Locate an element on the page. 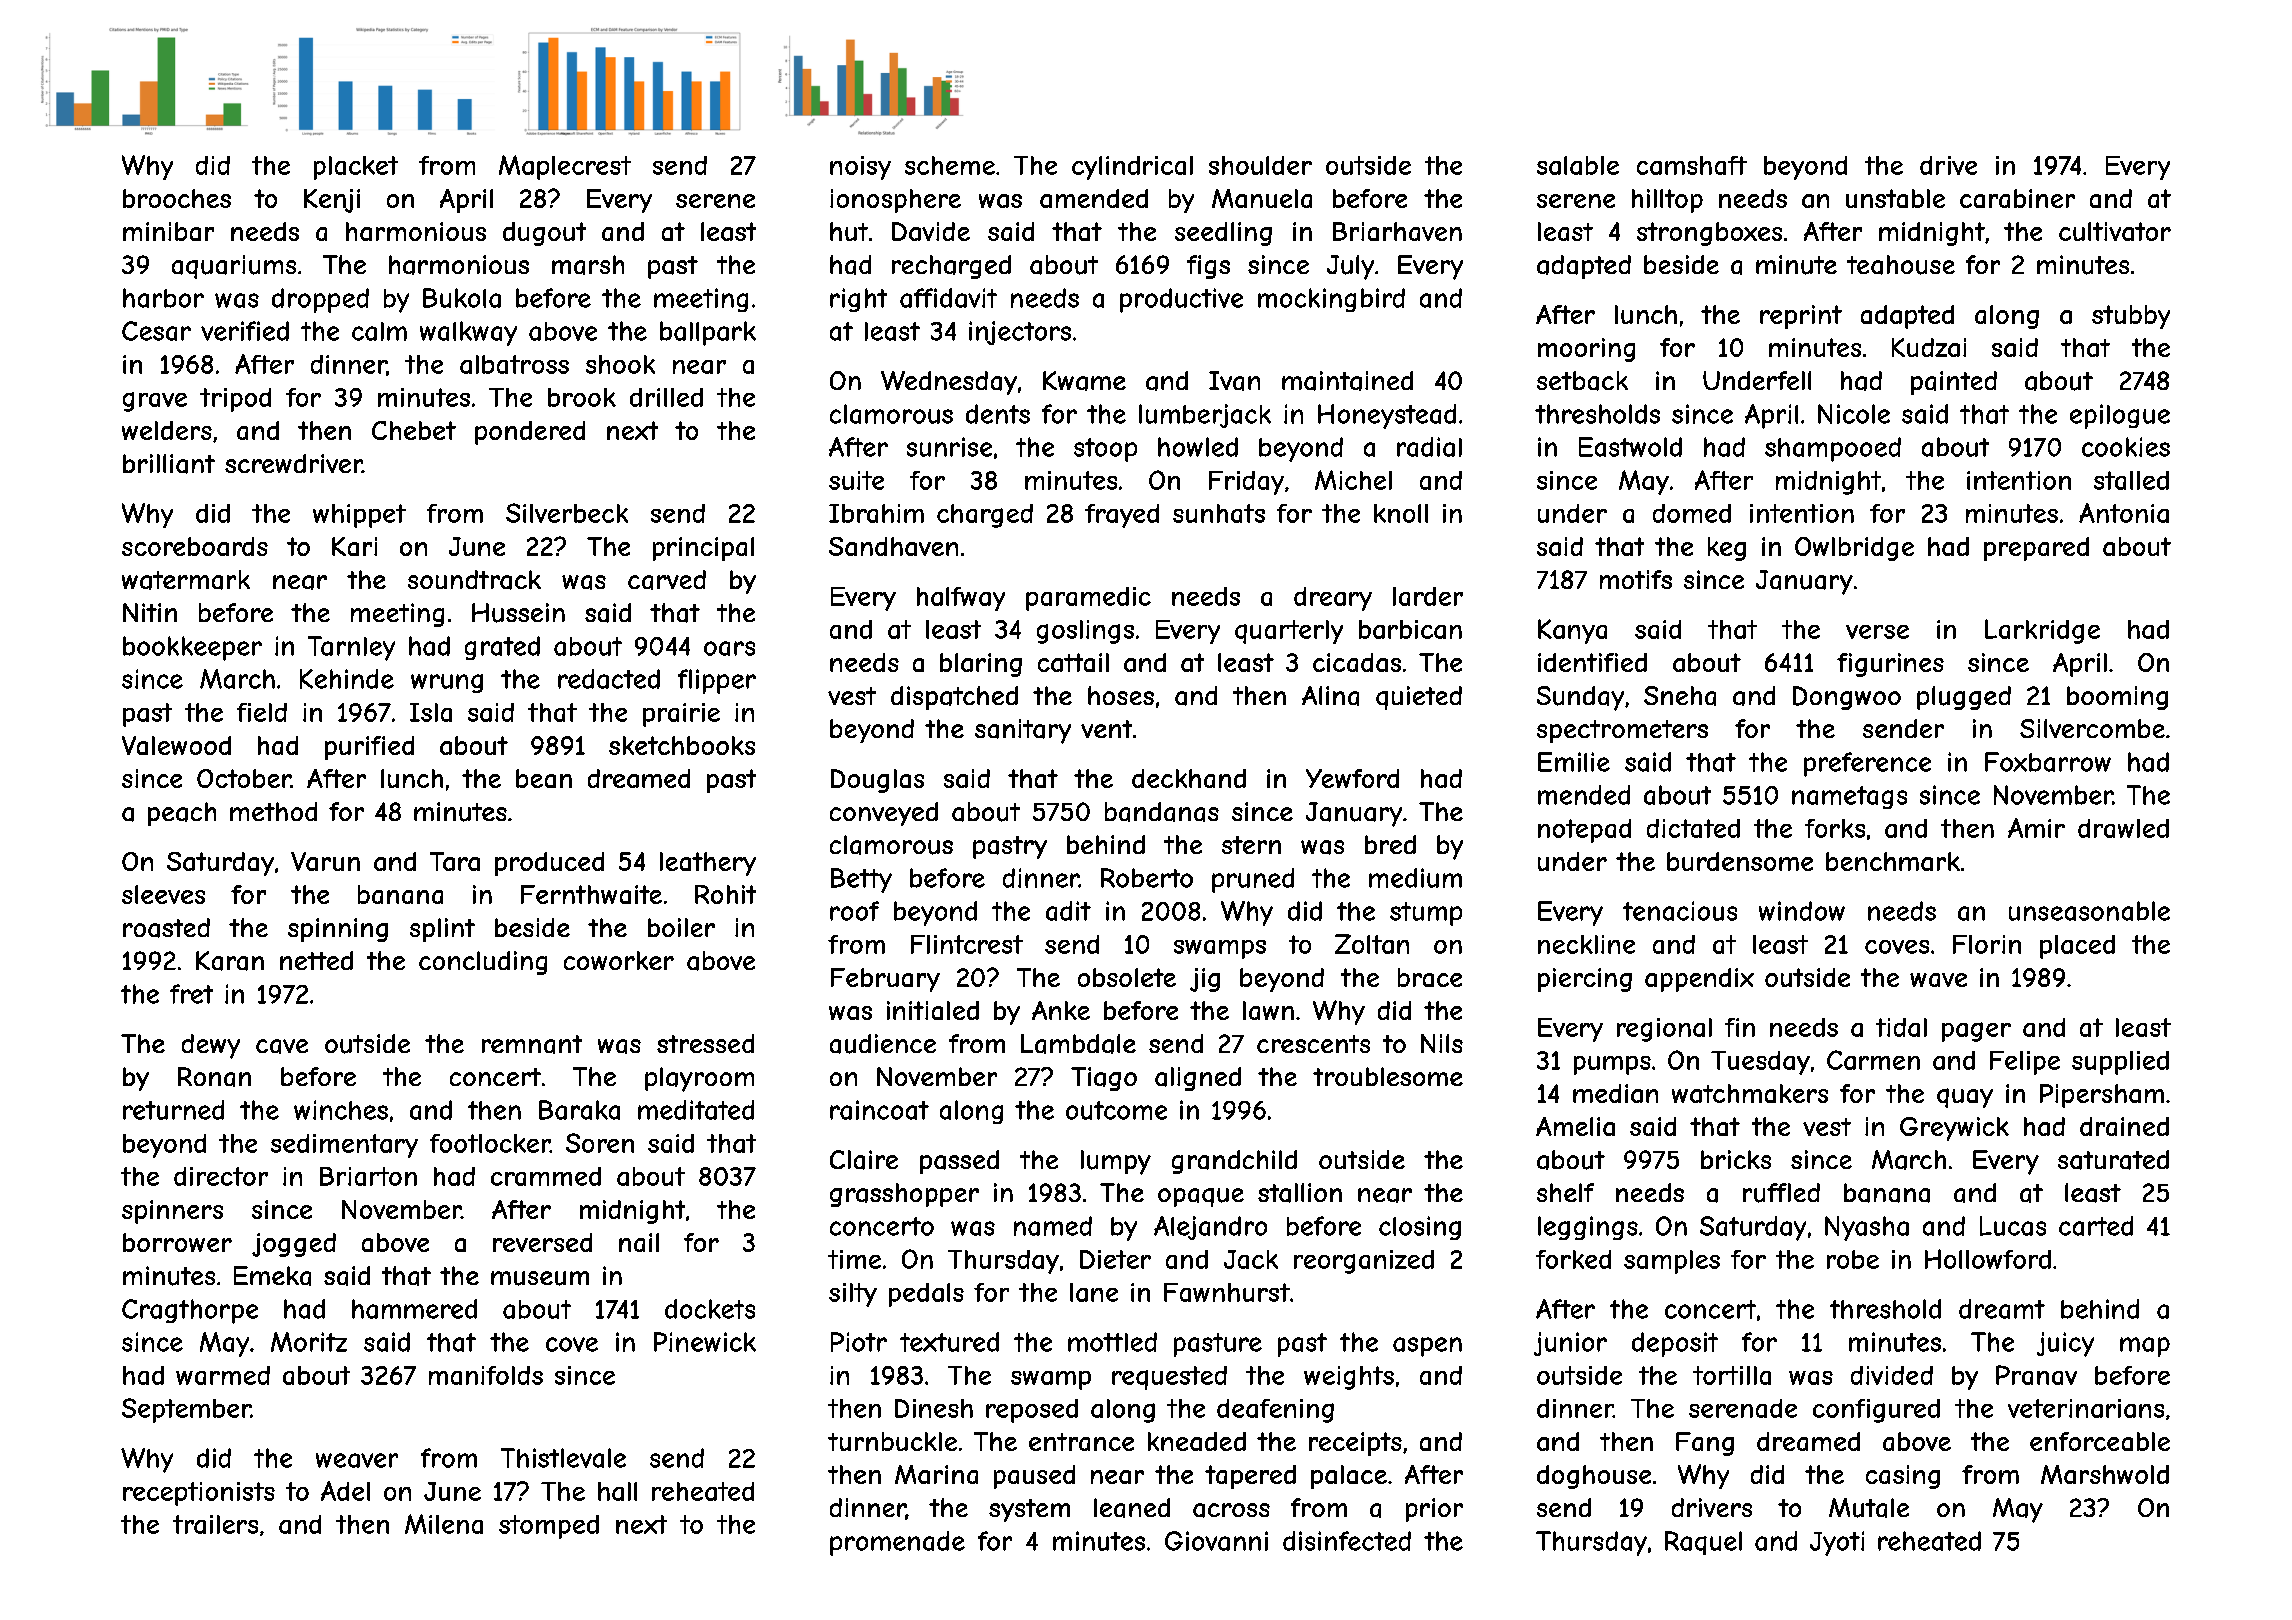 The height and width of the document is (1620, 2292). prior is located at coordinates (1434, 1510).
